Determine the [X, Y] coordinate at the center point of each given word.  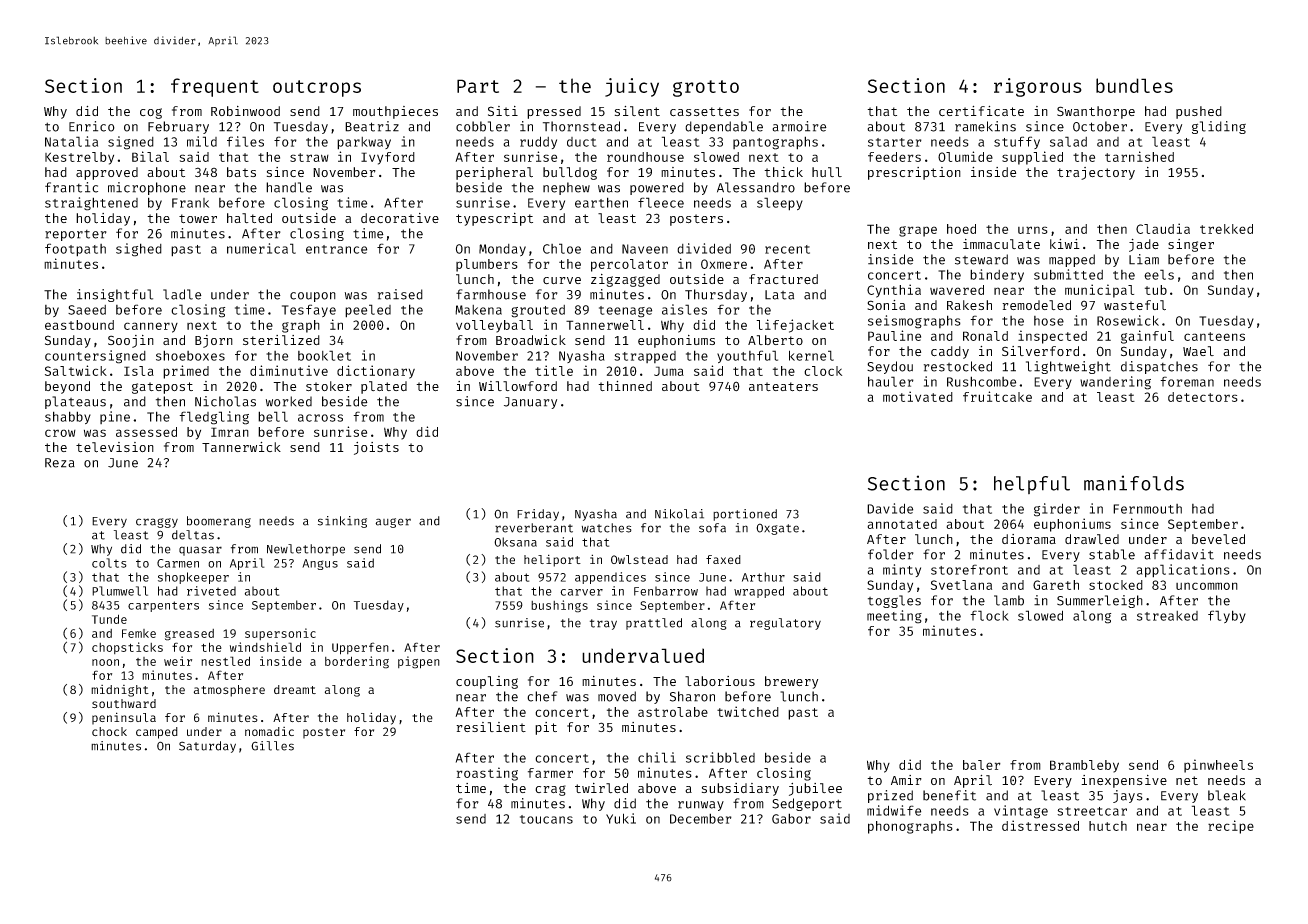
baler [982, 765]
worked [289, 401]
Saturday [207, 747]
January [530, 403]
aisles [684, 309]
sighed [139, 250]
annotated [902, 524]
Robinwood [245, 111]
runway [701, 806]
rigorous [1038, 87]
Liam [1144, 259]
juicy [632, 87]
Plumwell [120, 591]
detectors [1203, 397]
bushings [559, 606]
